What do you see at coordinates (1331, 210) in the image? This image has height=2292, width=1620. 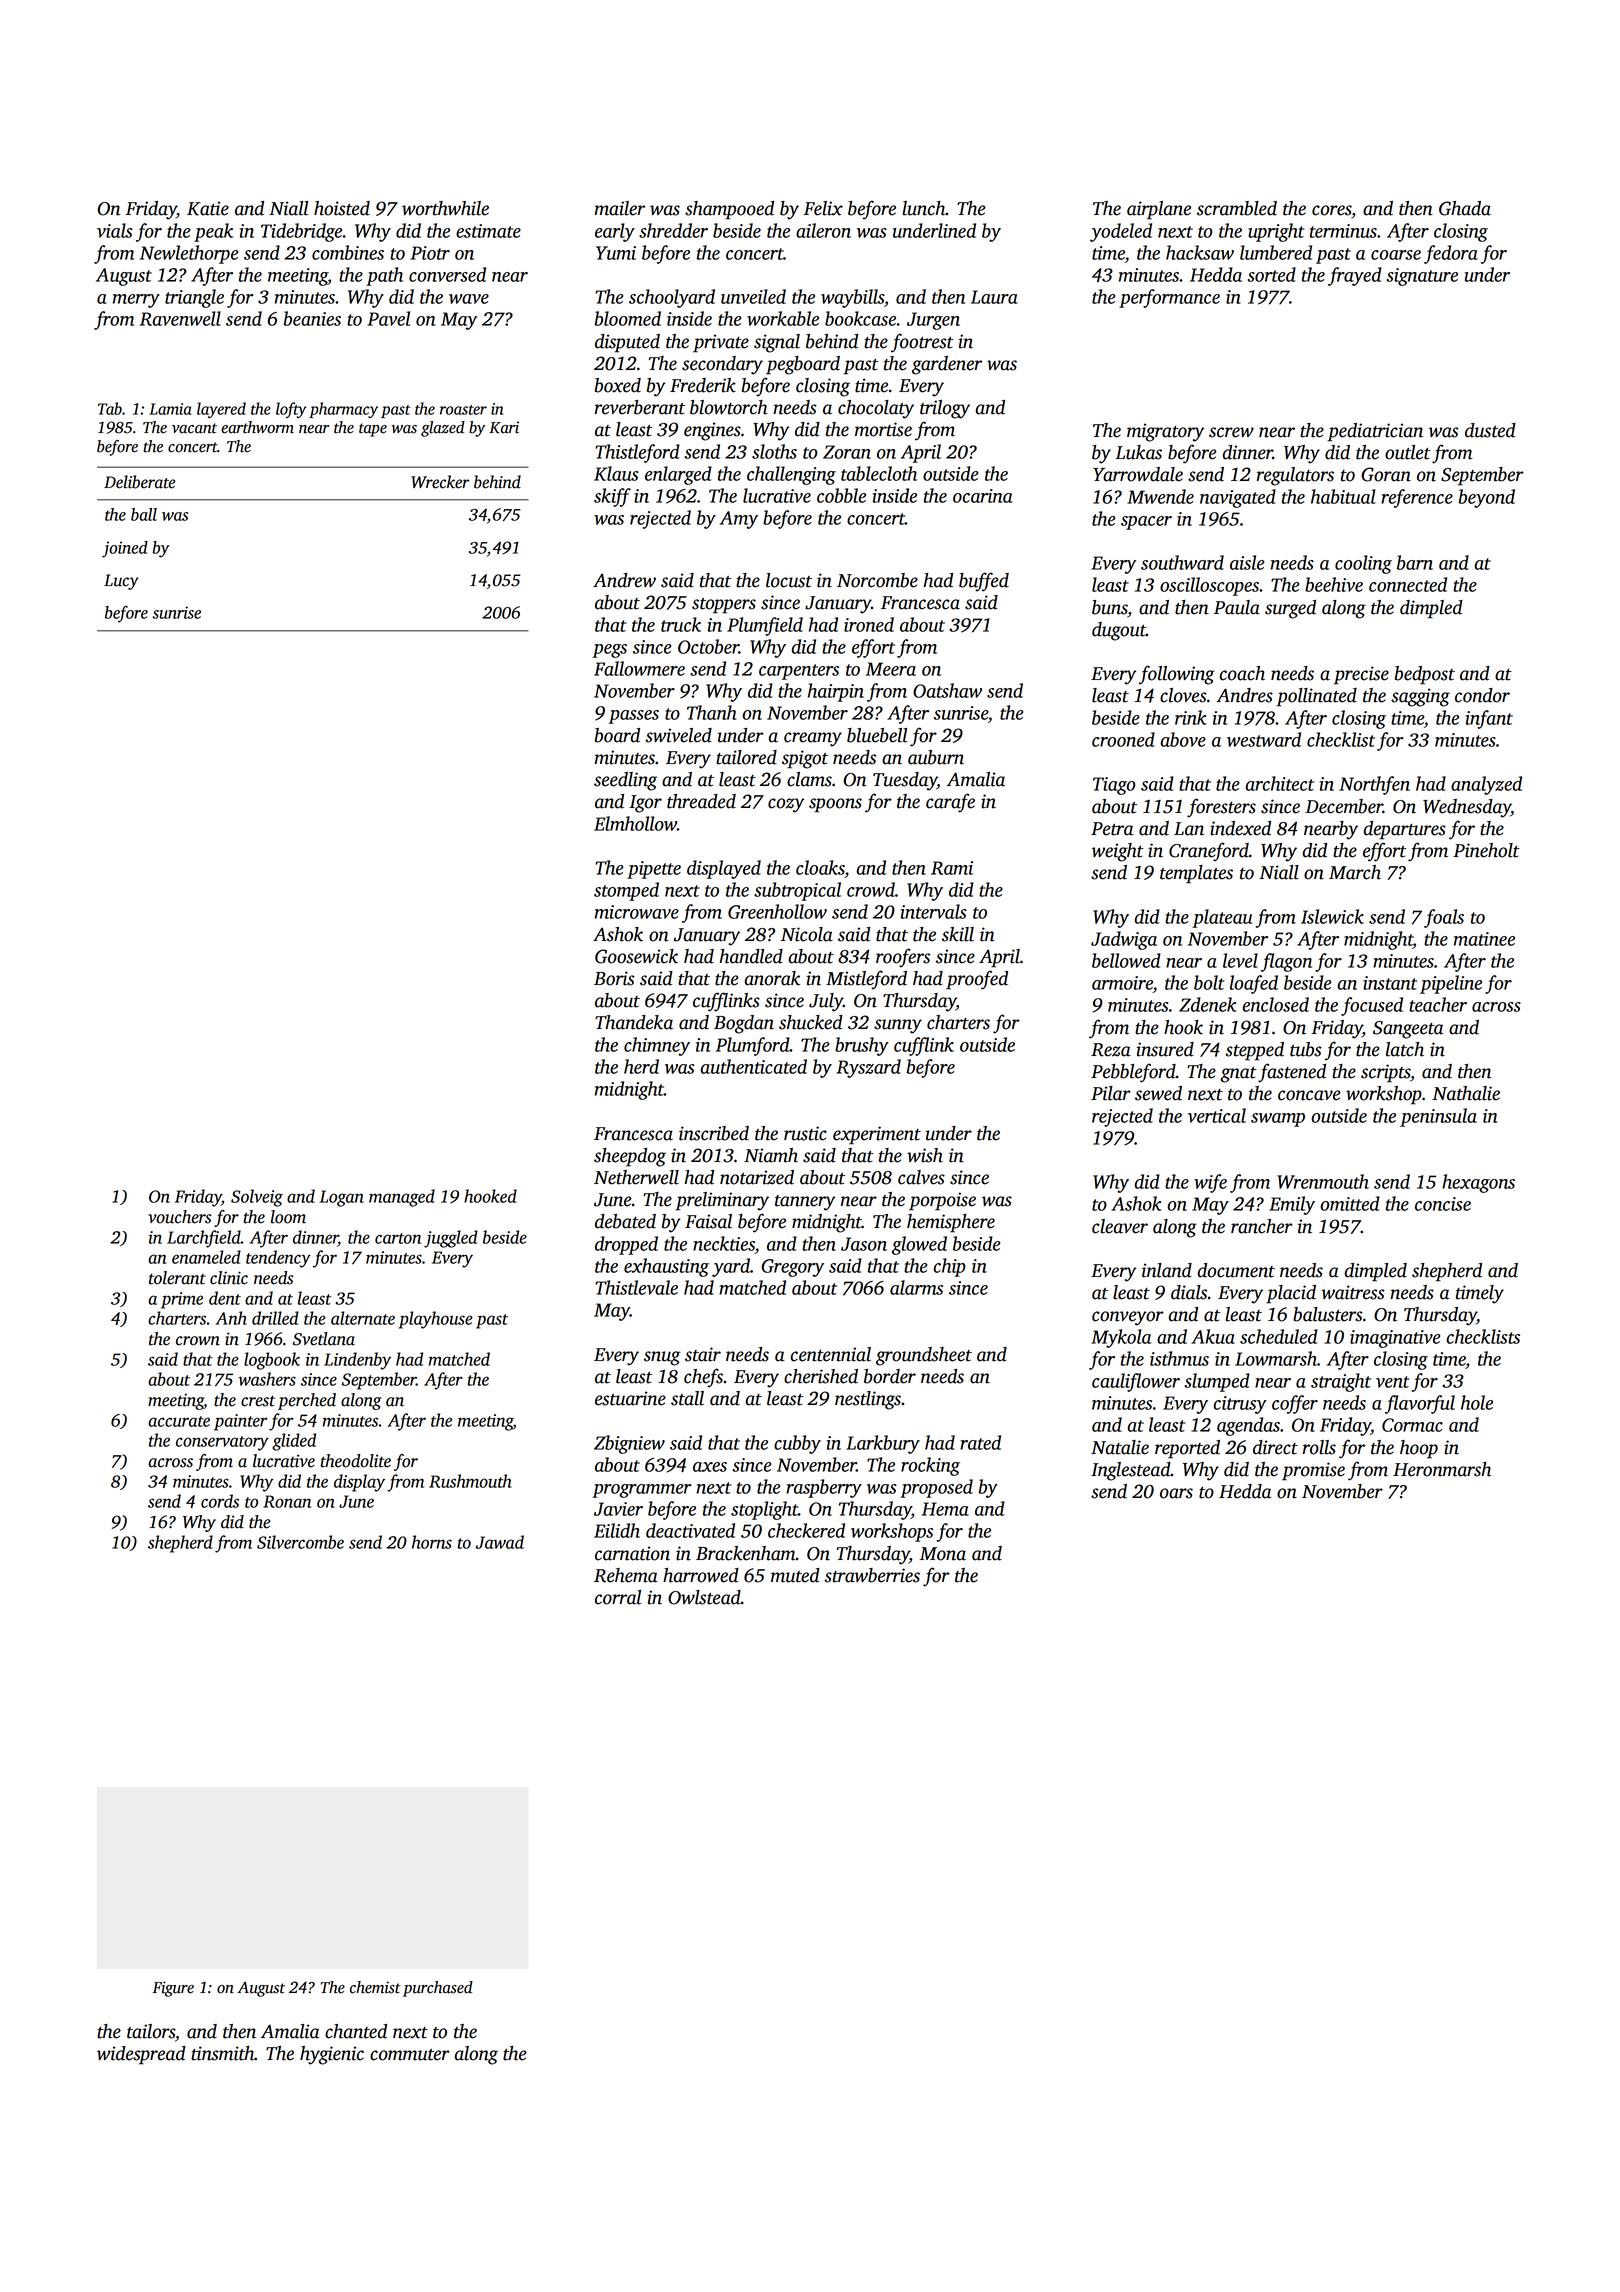 I see `cores` at bounding box center [1331, 210].
